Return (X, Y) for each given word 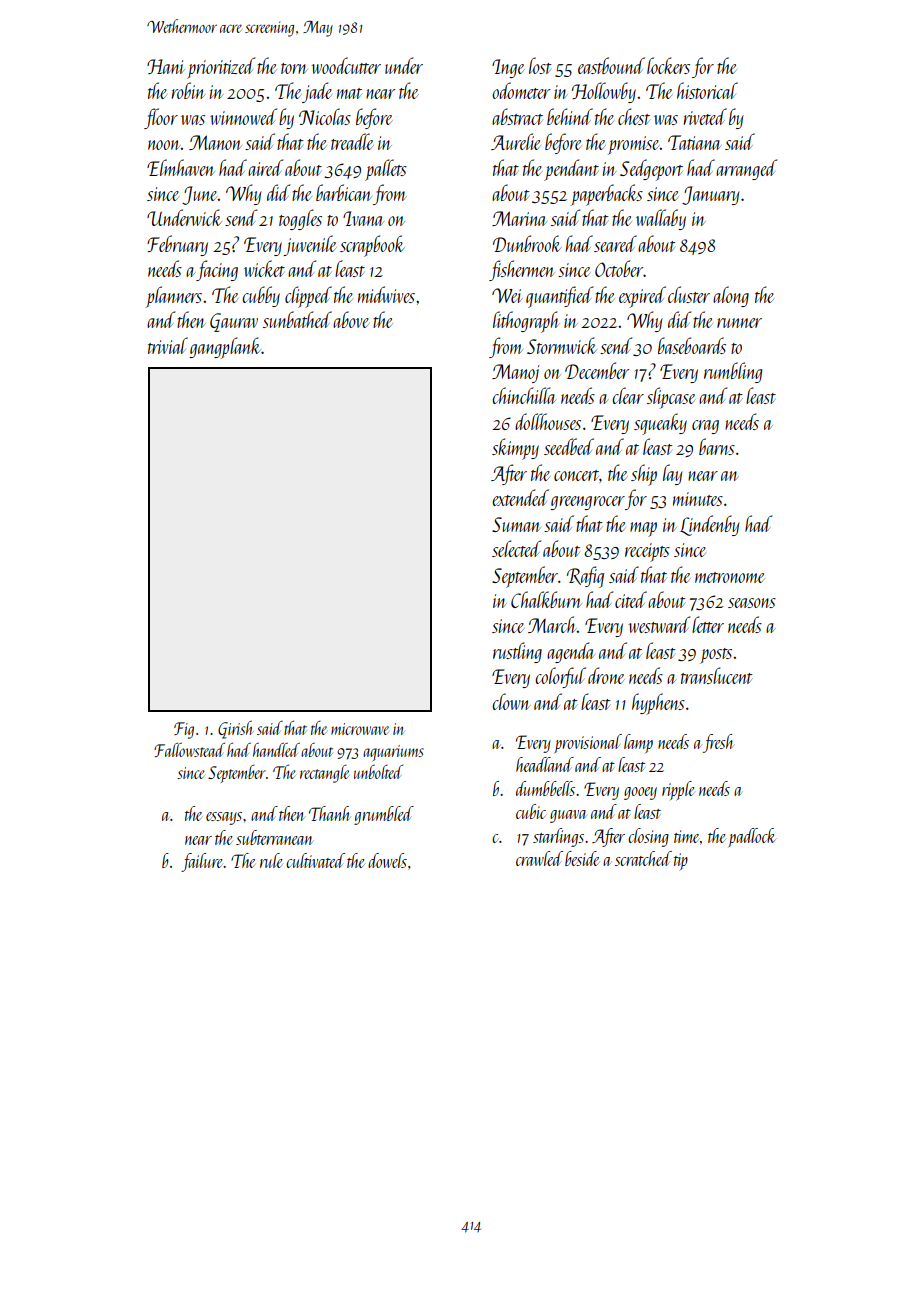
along (731, 296)
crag (705, 427)
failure (202, 862)
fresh (718, 743)
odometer (521, 90)
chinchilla (524, 395)
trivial (168, 345)
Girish (236, 730)
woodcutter (346, 65)
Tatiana (694, 142)
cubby (261, 296)
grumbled (384, 815)
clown (511, 701)
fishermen (522, 270)
